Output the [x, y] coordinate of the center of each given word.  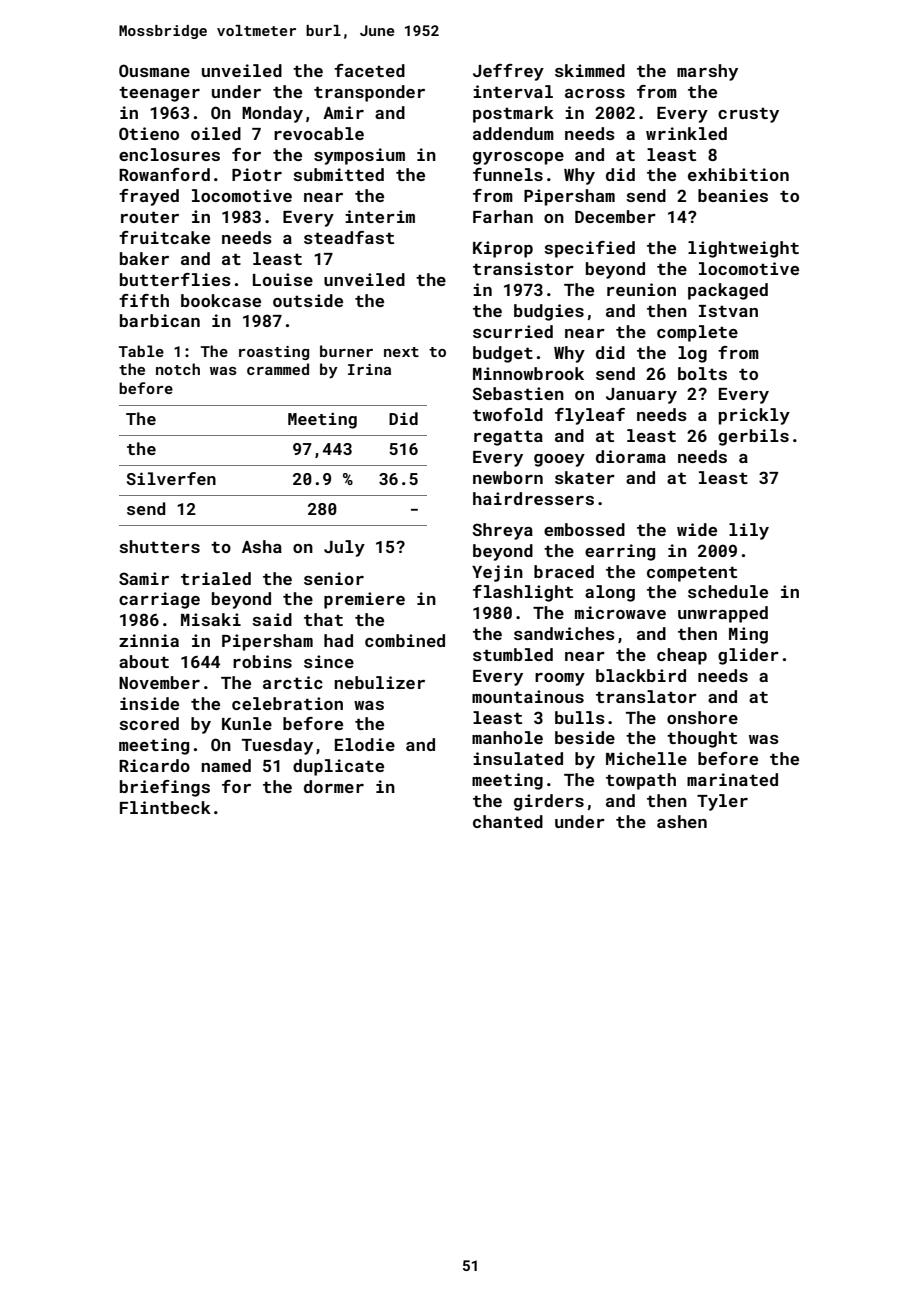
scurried [513, 331]
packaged [728, 291]
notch [178, 369]
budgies [549, 312]
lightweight [743, 249]
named [226, 765]
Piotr [257, 174]
